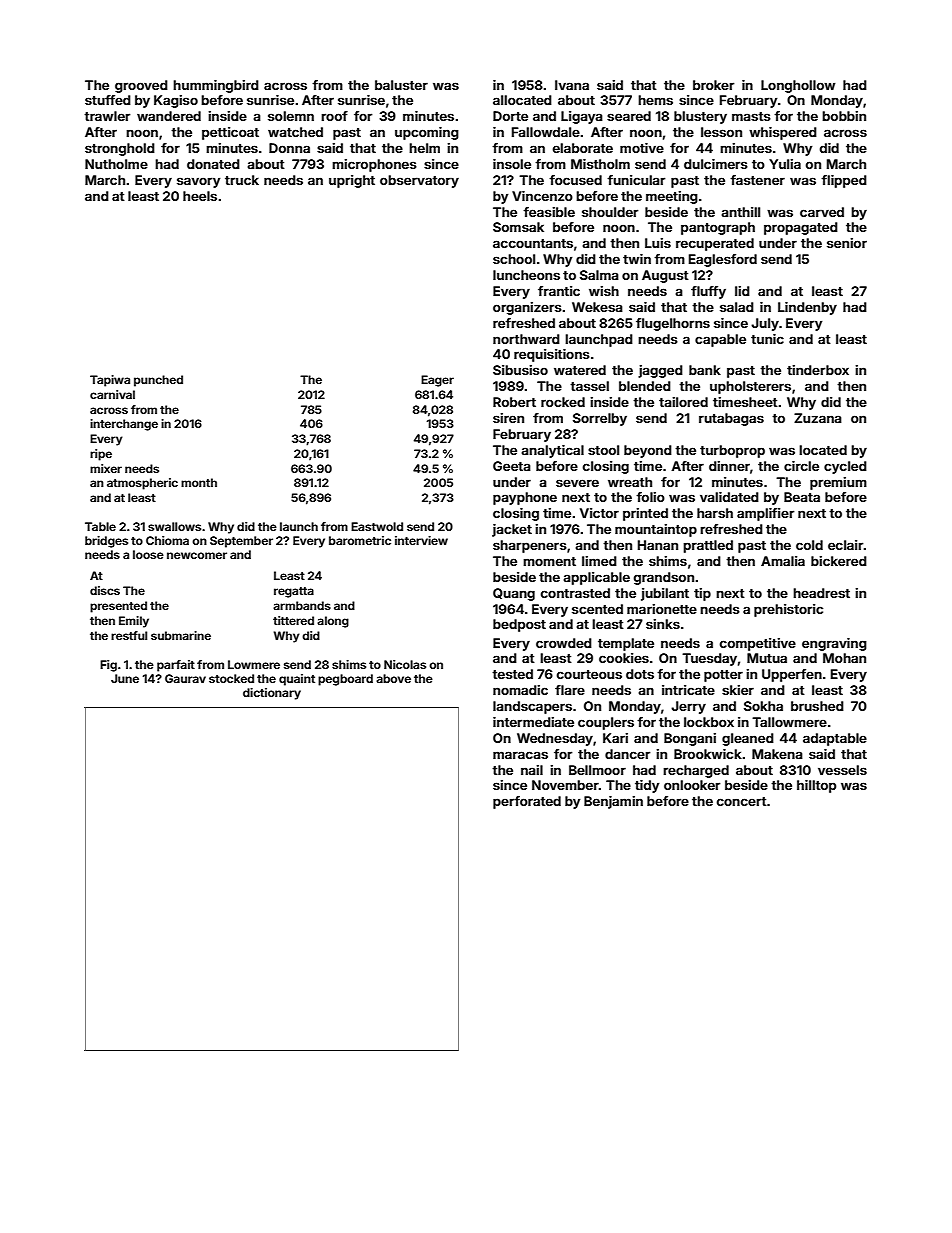 The height and width of the page is (1233, 952). What do you see at coordinates (352, 181) in the page?
I see `upright` at bounding box center [352, 181].
